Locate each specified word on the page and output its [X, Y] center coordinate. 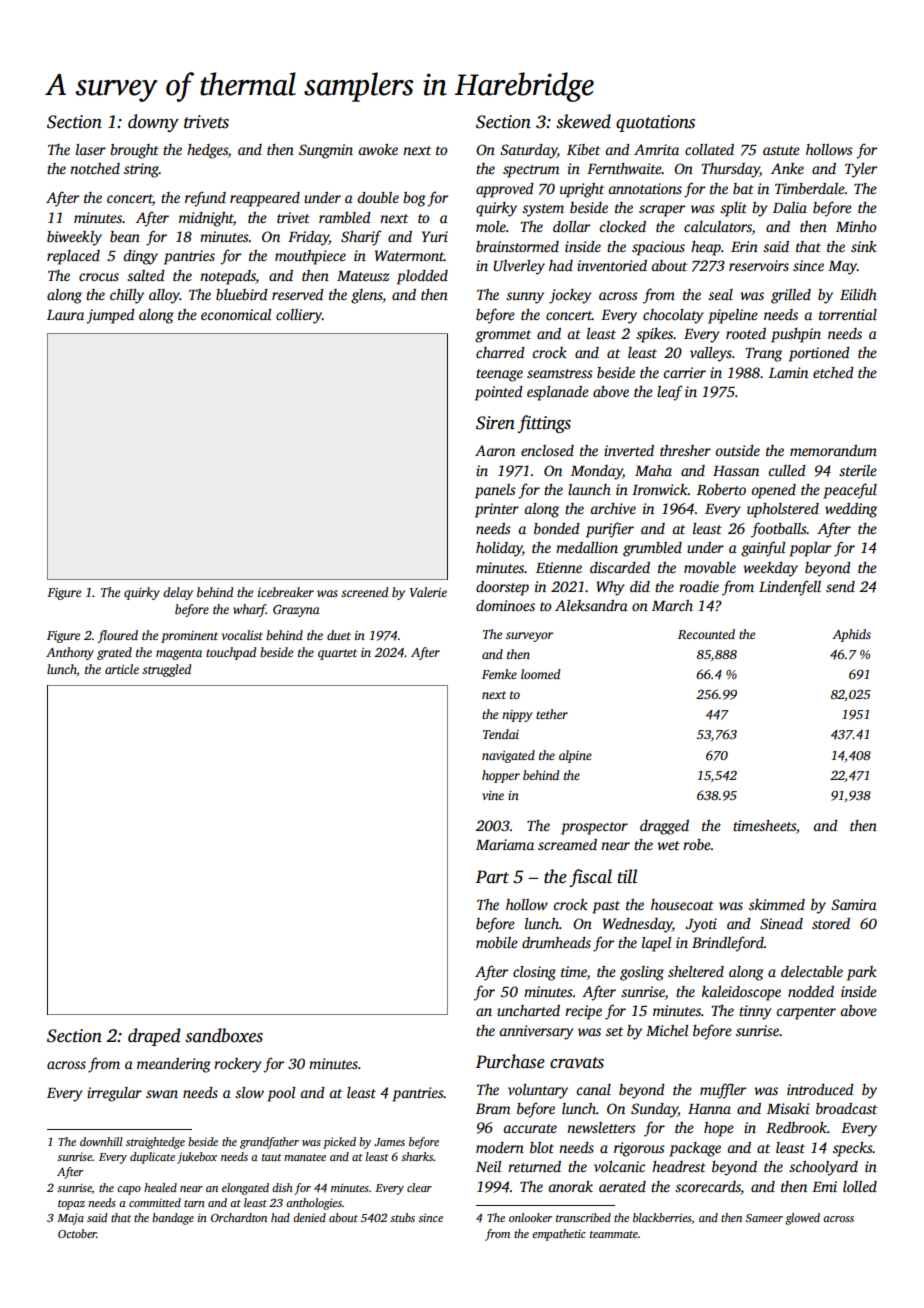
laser [91, 149]
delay [178, 593]
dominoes [505, 605]
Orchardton [239, 1217]
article [122, 669]
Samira [854, 904]
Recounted [706, 634]
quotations [655, 123]
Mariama [505, 844]
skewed [583, 121]
